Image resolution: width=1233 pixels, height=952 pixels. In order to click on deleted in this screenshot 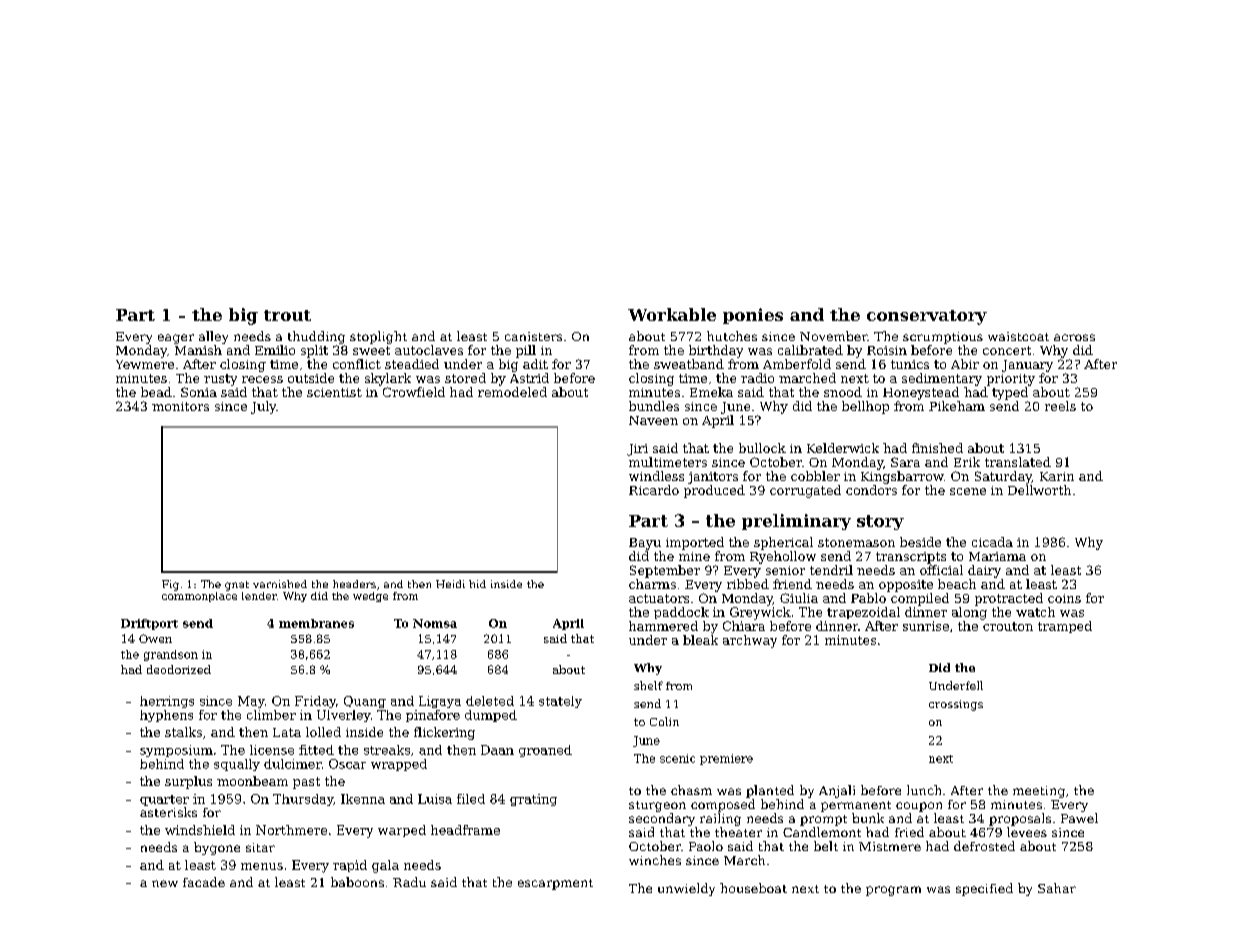, I will do `click(490, 701)`.
